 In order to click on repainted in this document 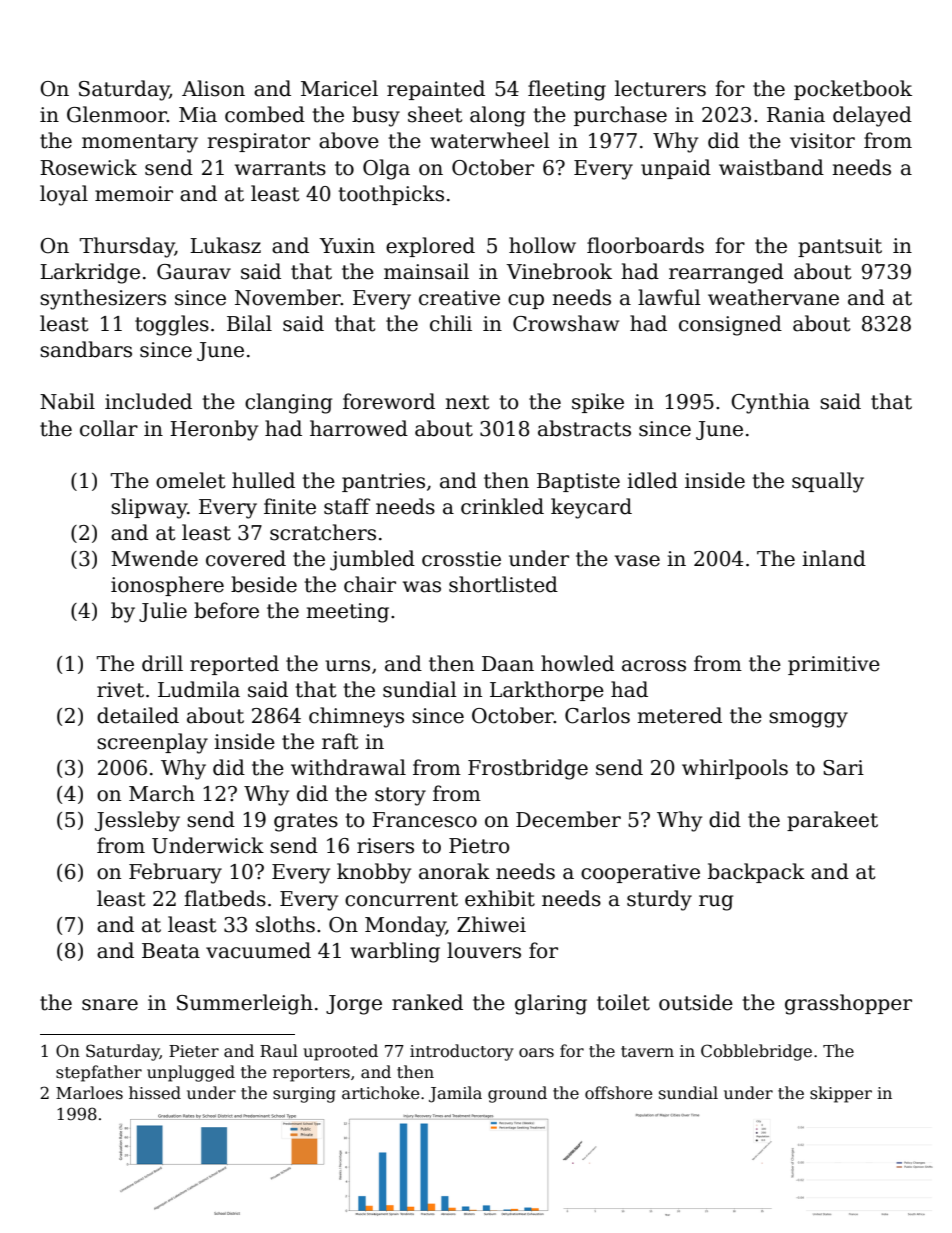, I will do `click(436, 90)`.
